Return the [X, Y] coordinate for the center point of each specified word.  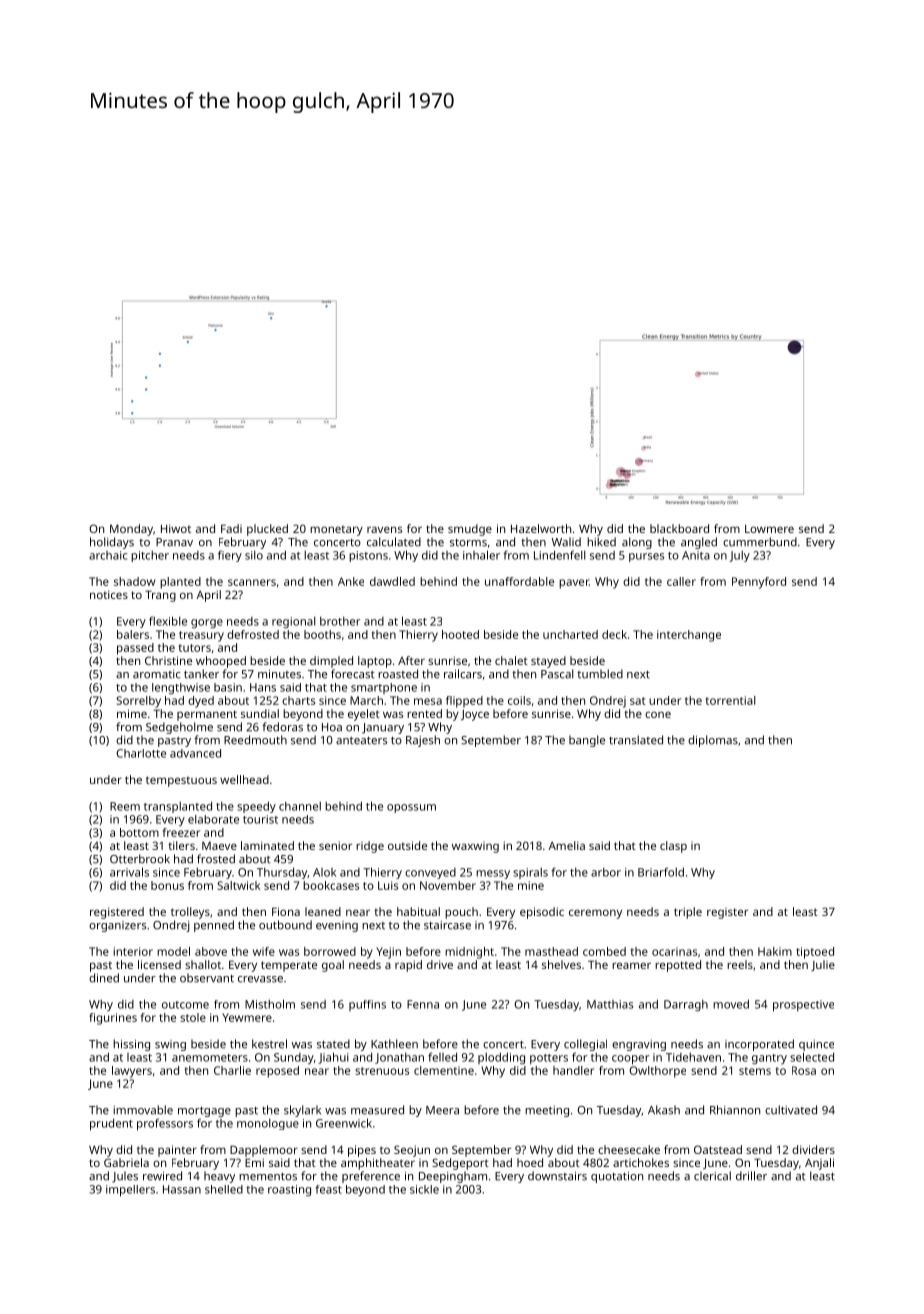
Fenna [423, 1004]
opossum [411, 808]
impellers [130, 1191]
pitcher [150, 556]
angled [699, 543]
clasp [673, 847]
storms [468, 543]
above [211, 951]
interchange [689, 636]
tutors [195, 648]
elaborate [213, 819]
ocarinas [674, 951]
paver [574, 584]
